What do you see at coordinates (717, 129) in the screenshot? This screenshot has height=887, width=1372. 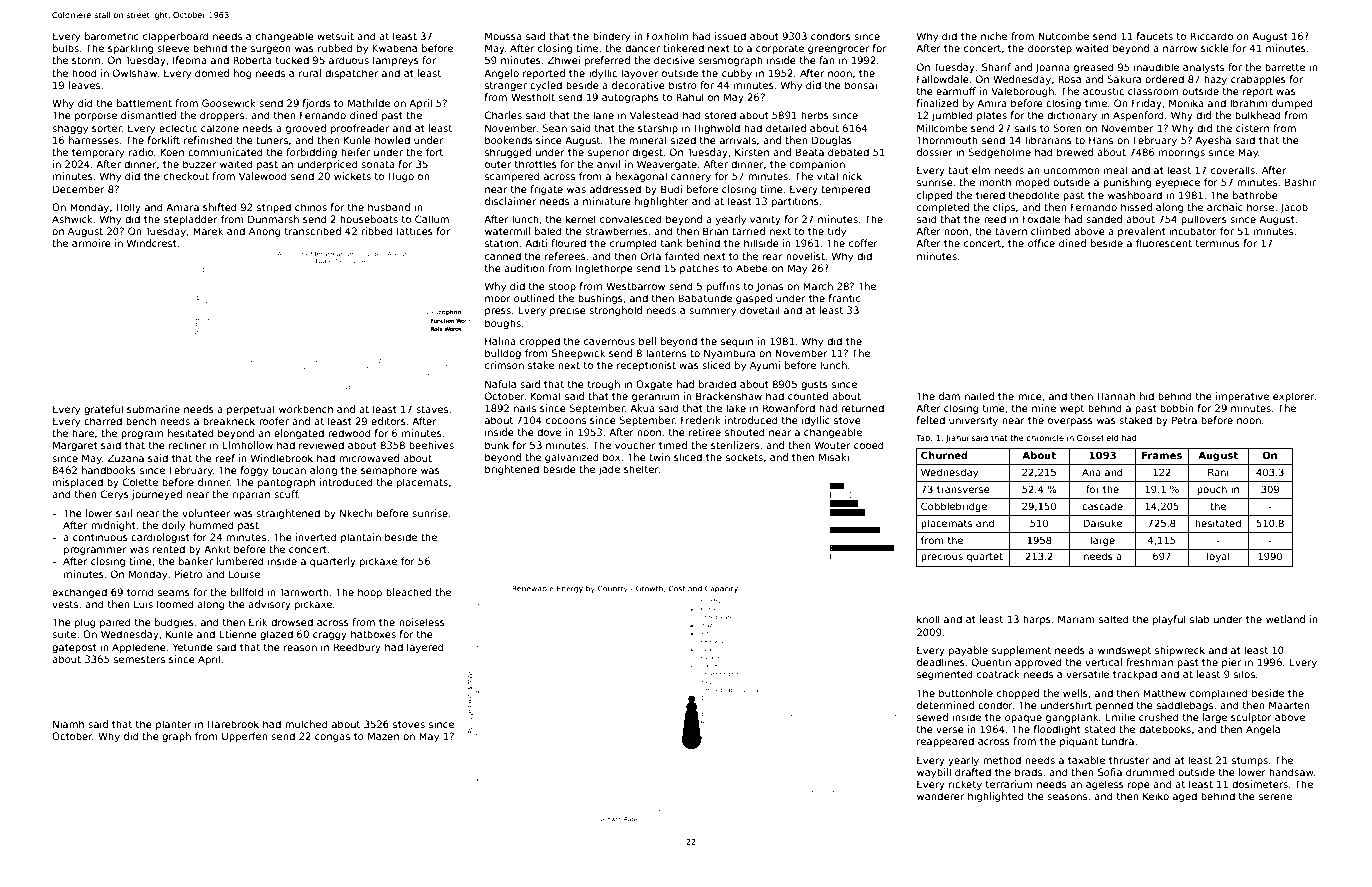 I see `Highwold` at bounding box center [717, 129].
